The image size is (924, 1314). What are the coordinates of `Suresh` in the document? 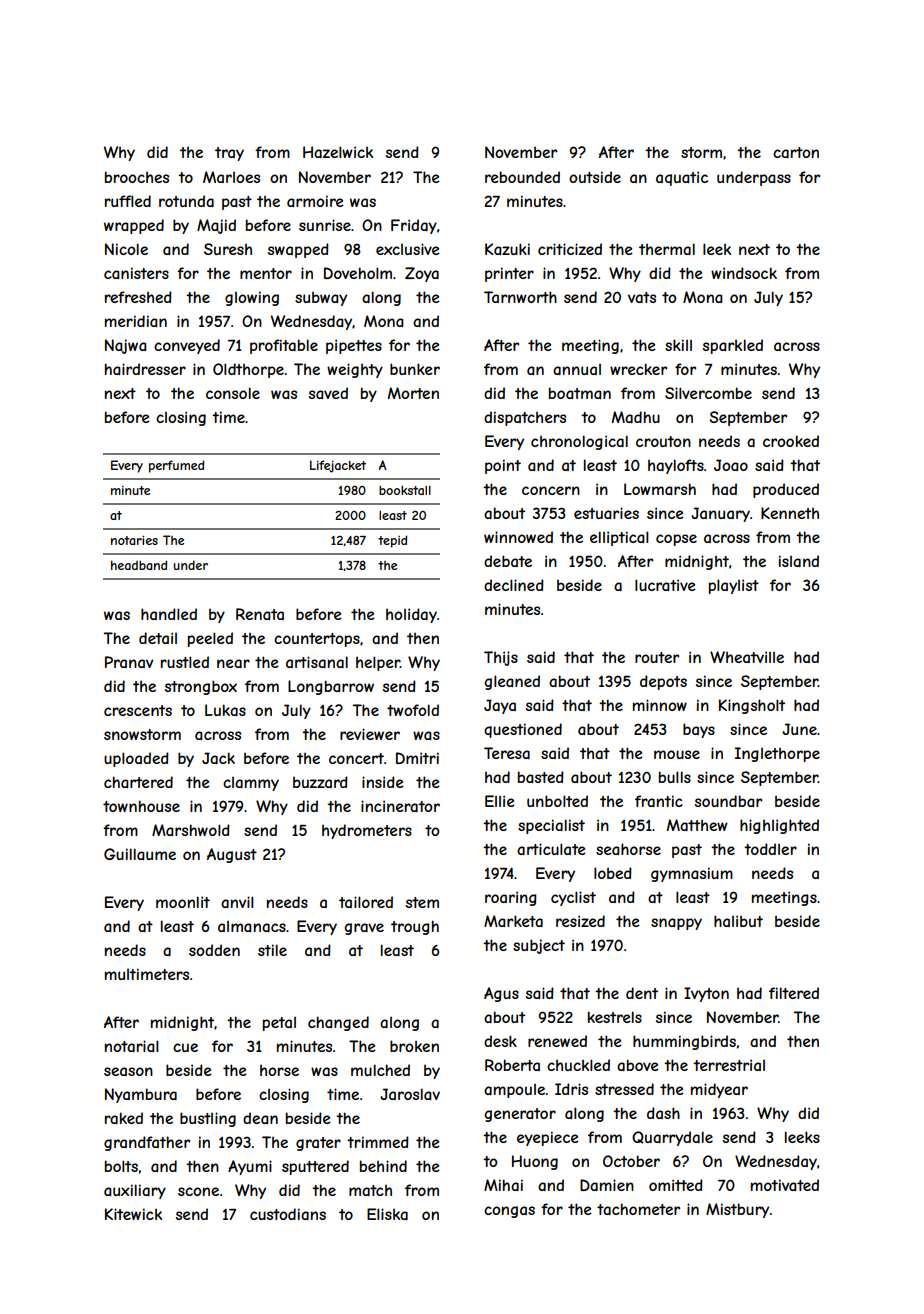 It's located at (228, 249).
